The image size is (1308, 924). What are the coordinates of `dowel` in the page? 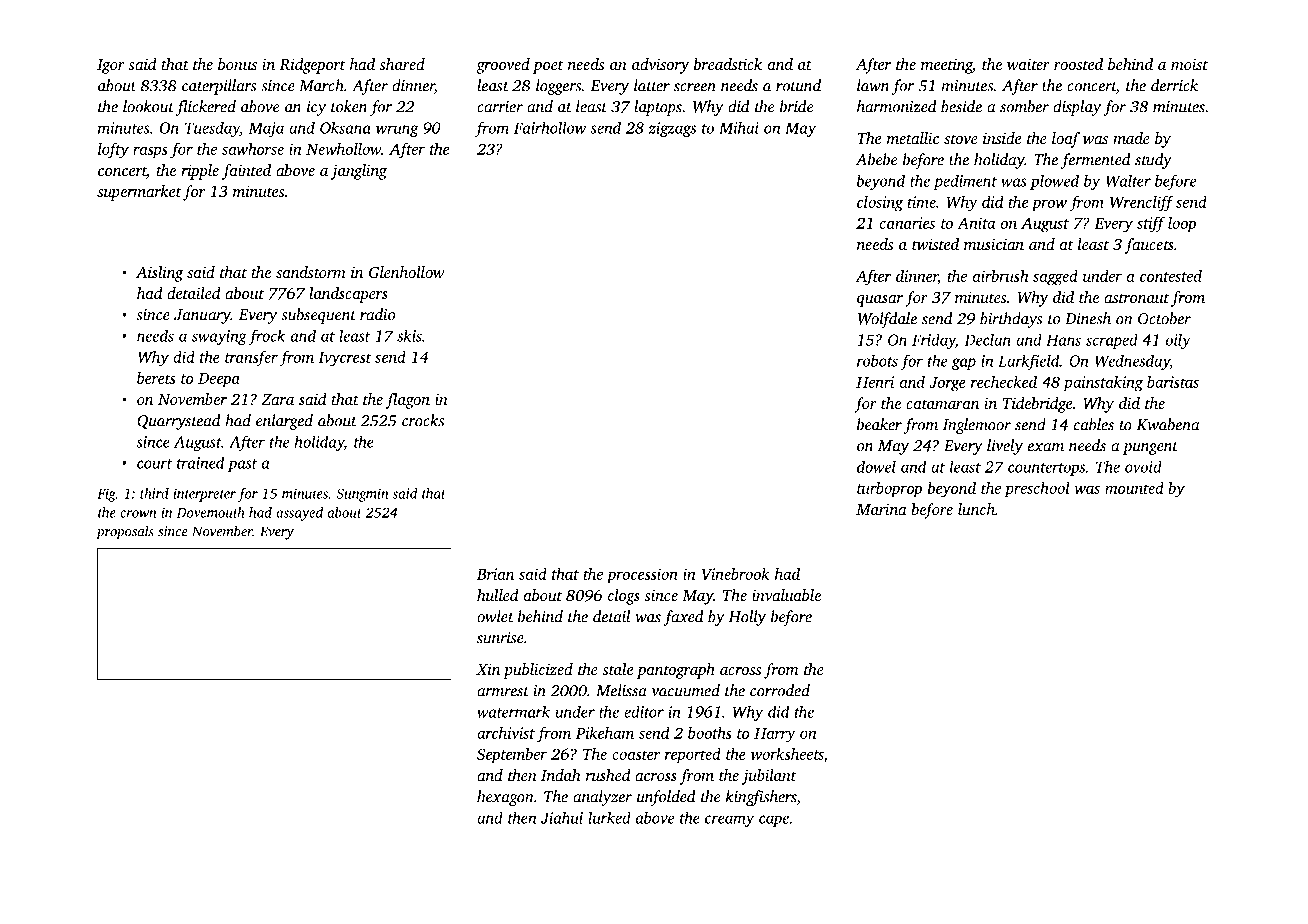 It's located at (876, 466).
